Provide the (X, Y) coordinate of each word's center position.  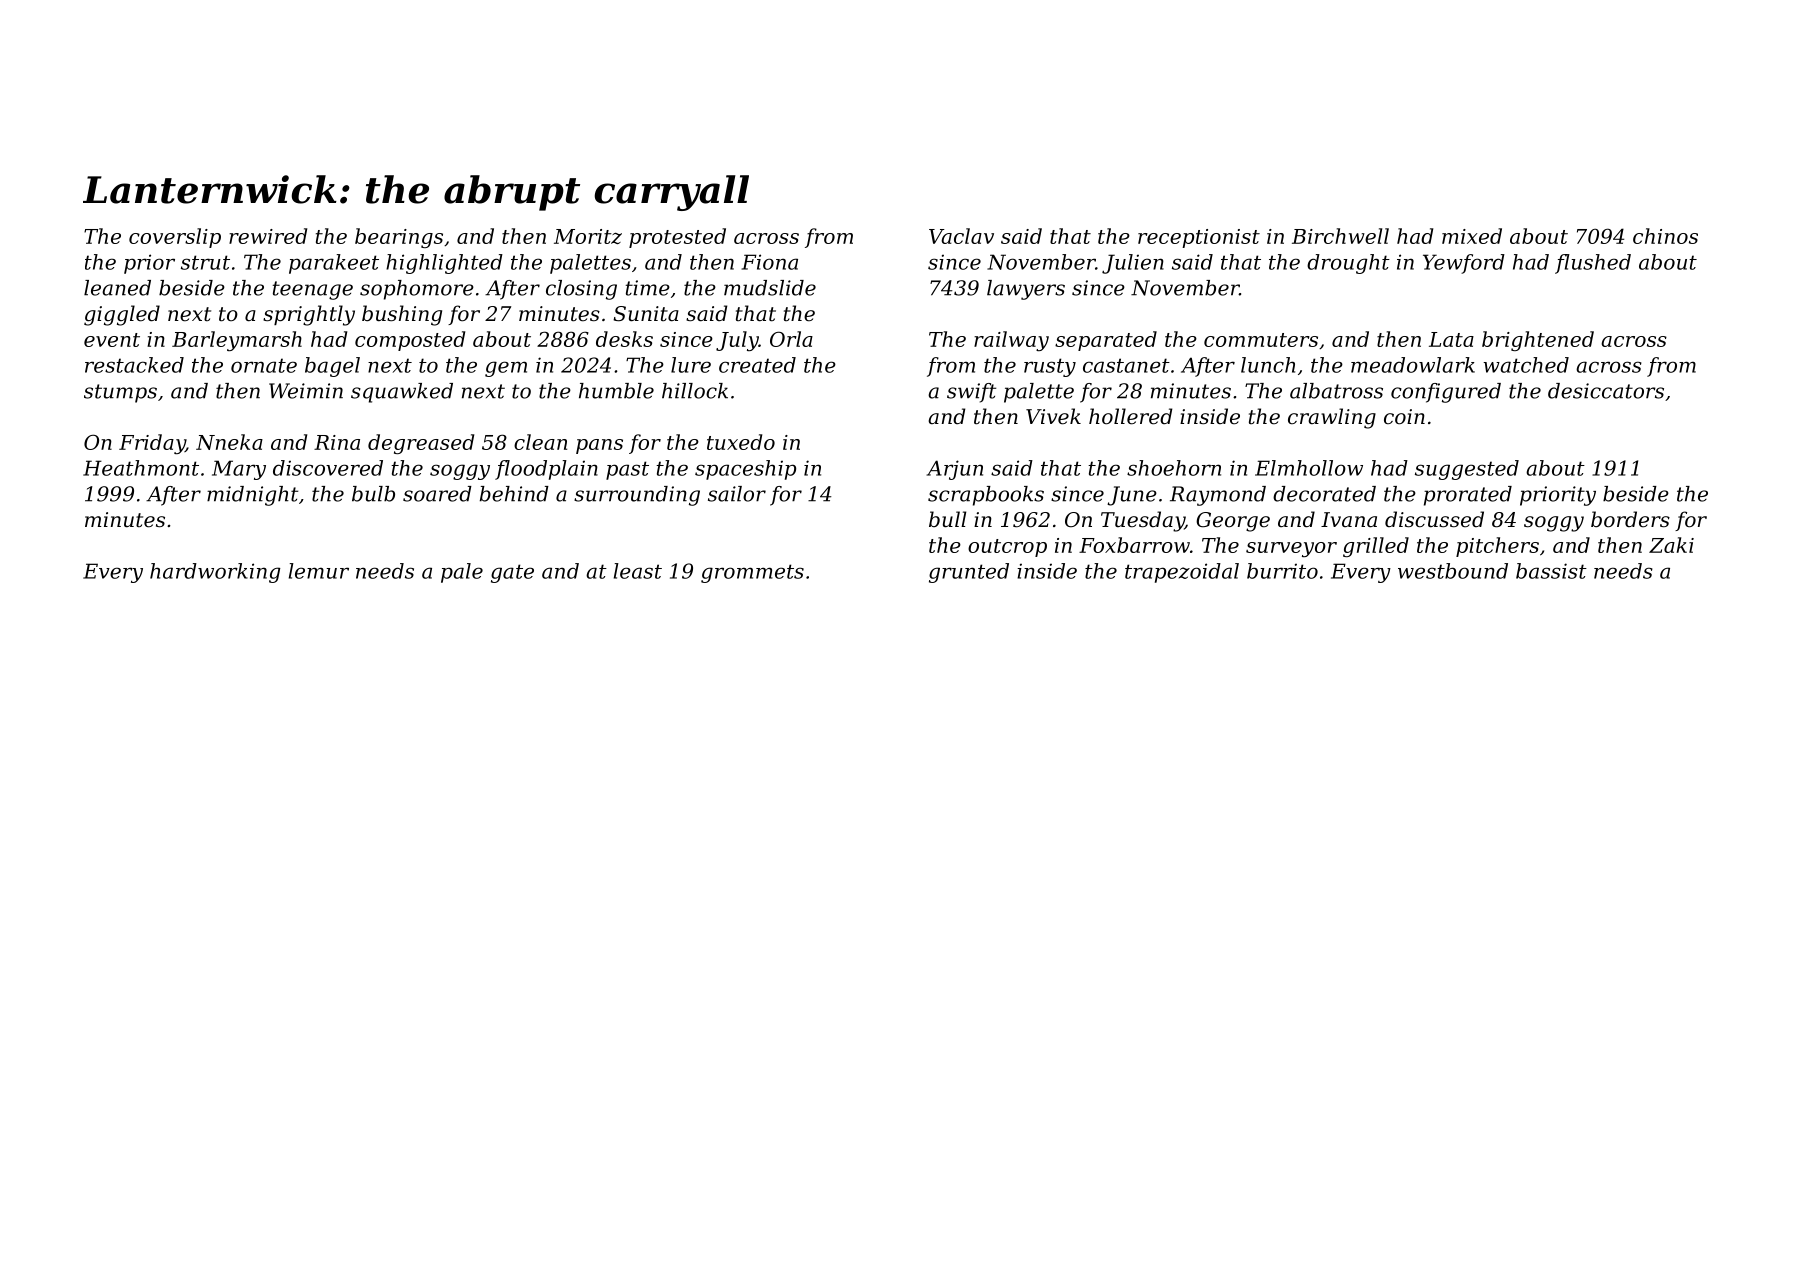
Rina (337, 442)
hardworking (215, 573)
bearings (399, 238)
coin (1404, 417)
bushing (402, 315)
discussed (1434, 519)
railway (1011, 341)
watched (1526, 365)
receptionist (1199, 238)
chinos (1665, 236)
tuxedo (741, 442)
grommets (752, 573)
